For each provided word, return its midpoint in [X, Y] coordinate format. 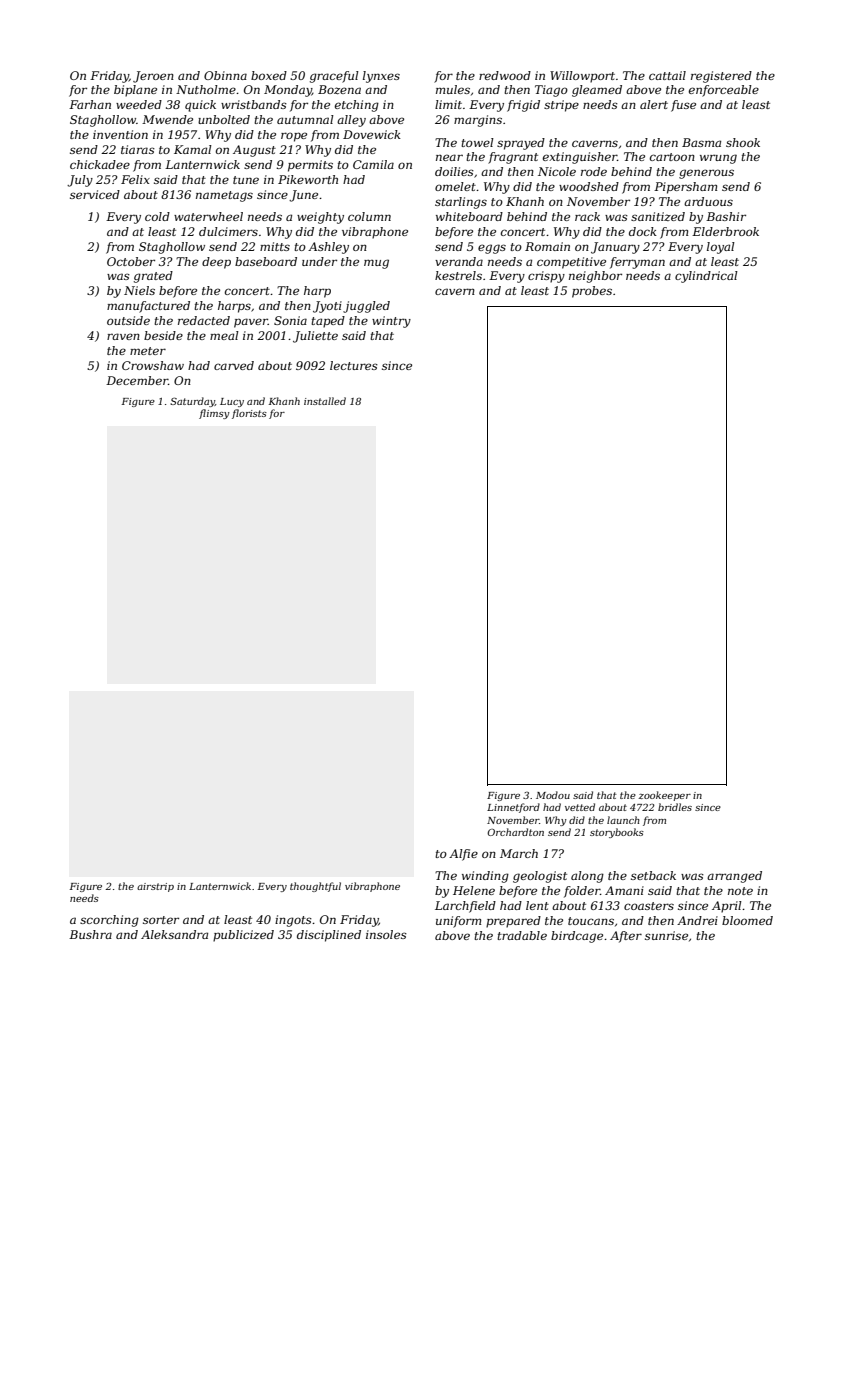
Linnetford [513, 808]
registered [721, 77]
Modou [553, 795]
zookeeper [664, 796]
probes [592, 292]
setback [653, 875]
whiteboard [469, 216]
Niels [139, 290]
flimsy [214, 414]
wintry [391, 322]
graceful [334, 77]
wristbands [254, 104]
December [137, 380]
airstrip [155, 887]
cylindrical [706, 277]
